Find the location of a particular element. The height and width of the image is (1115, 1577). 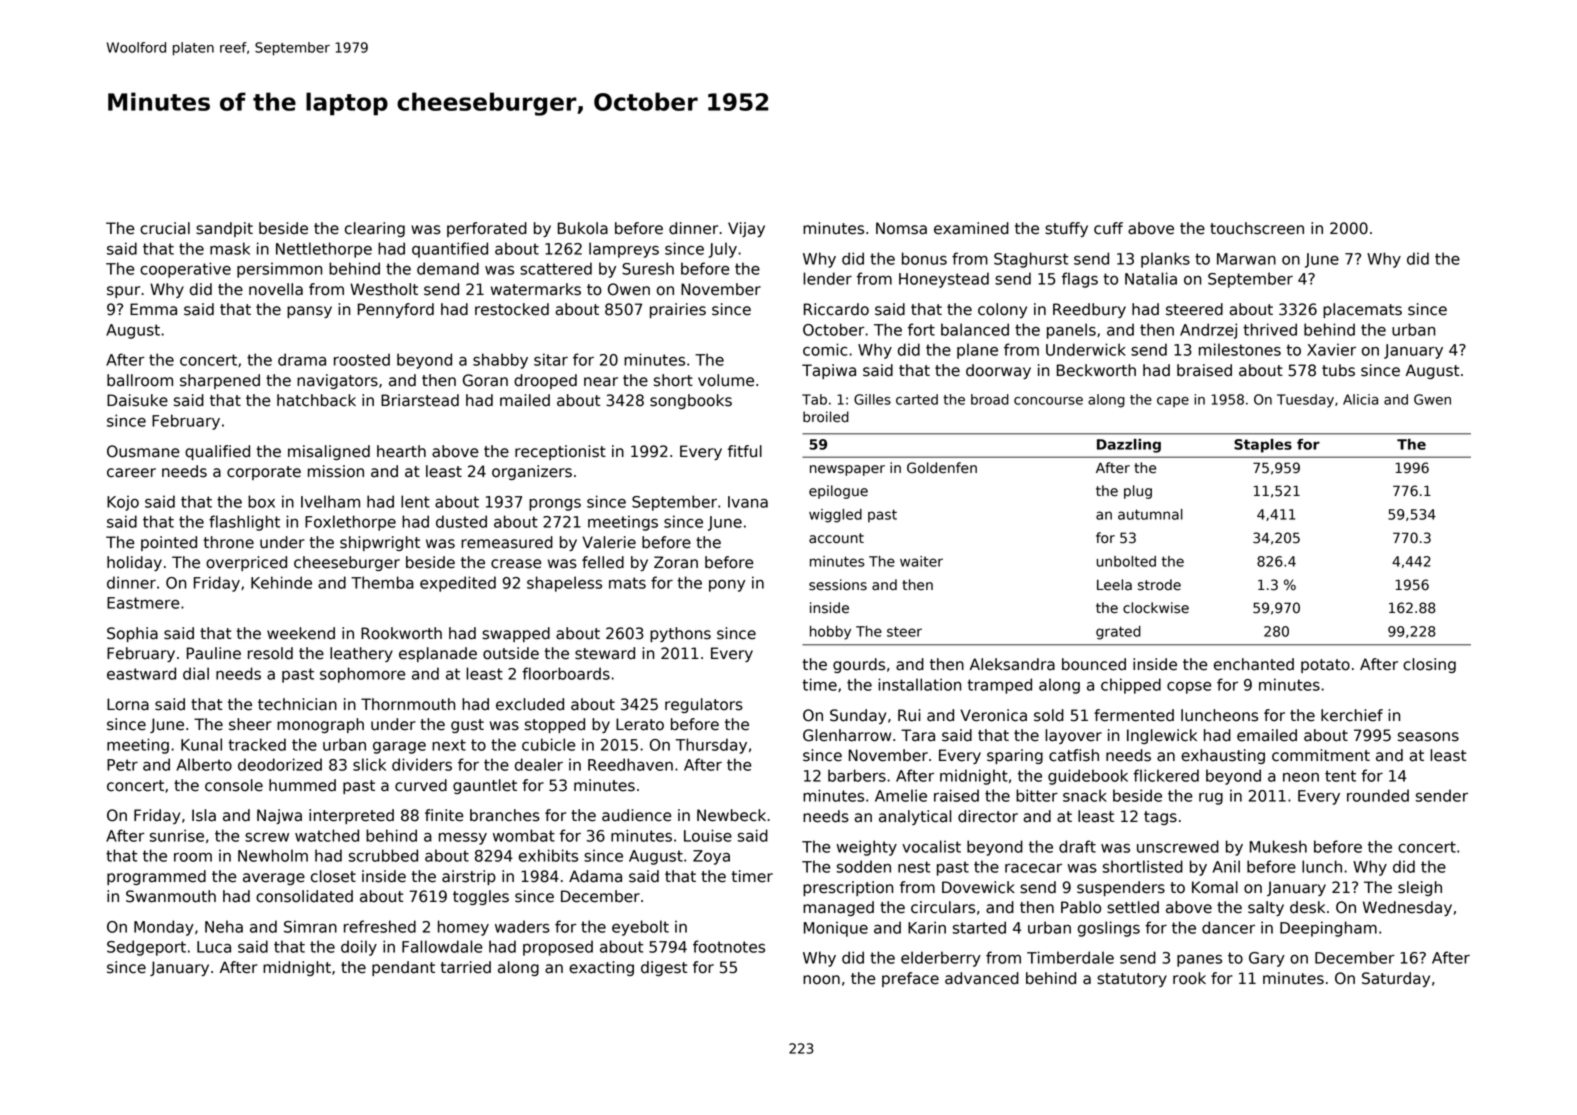

Louise is located at coordinates (708, 835).
